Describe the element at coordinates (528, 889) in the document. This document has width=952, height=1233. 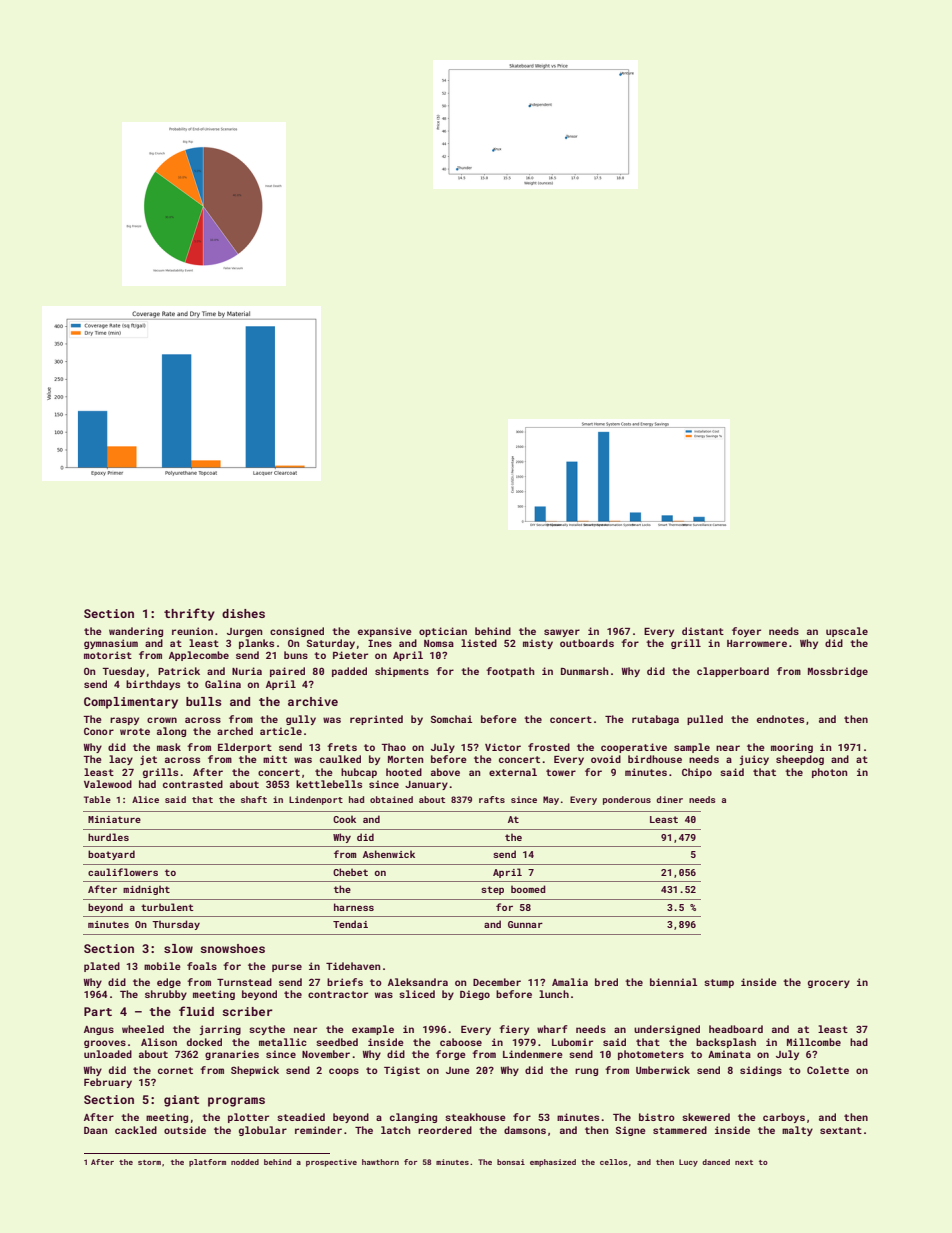
I see `boomed` at that location.
